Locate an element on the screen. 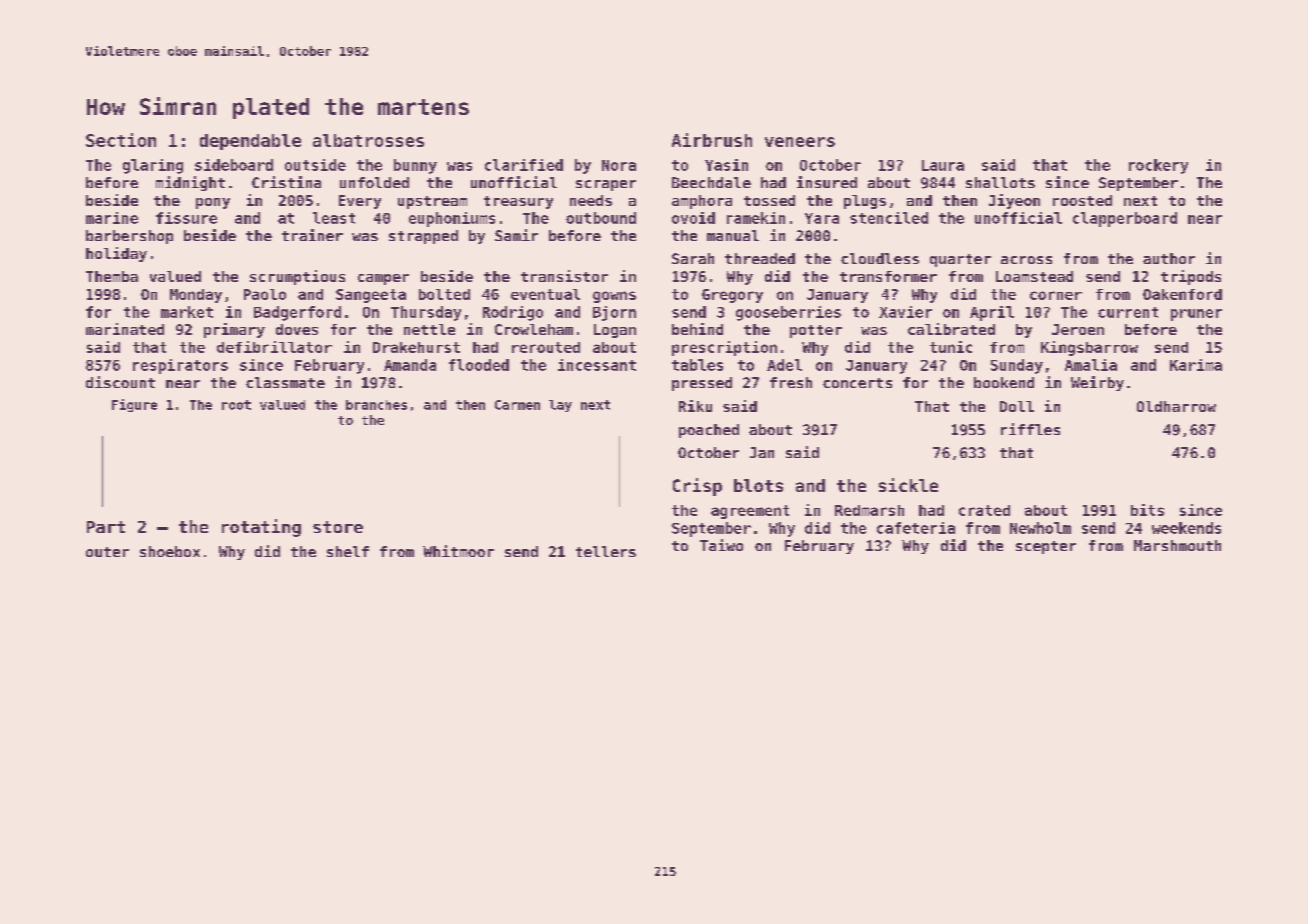 The height and width of the screenshot is (924, 1308). Carmen is located at coordinates (517, 405).
